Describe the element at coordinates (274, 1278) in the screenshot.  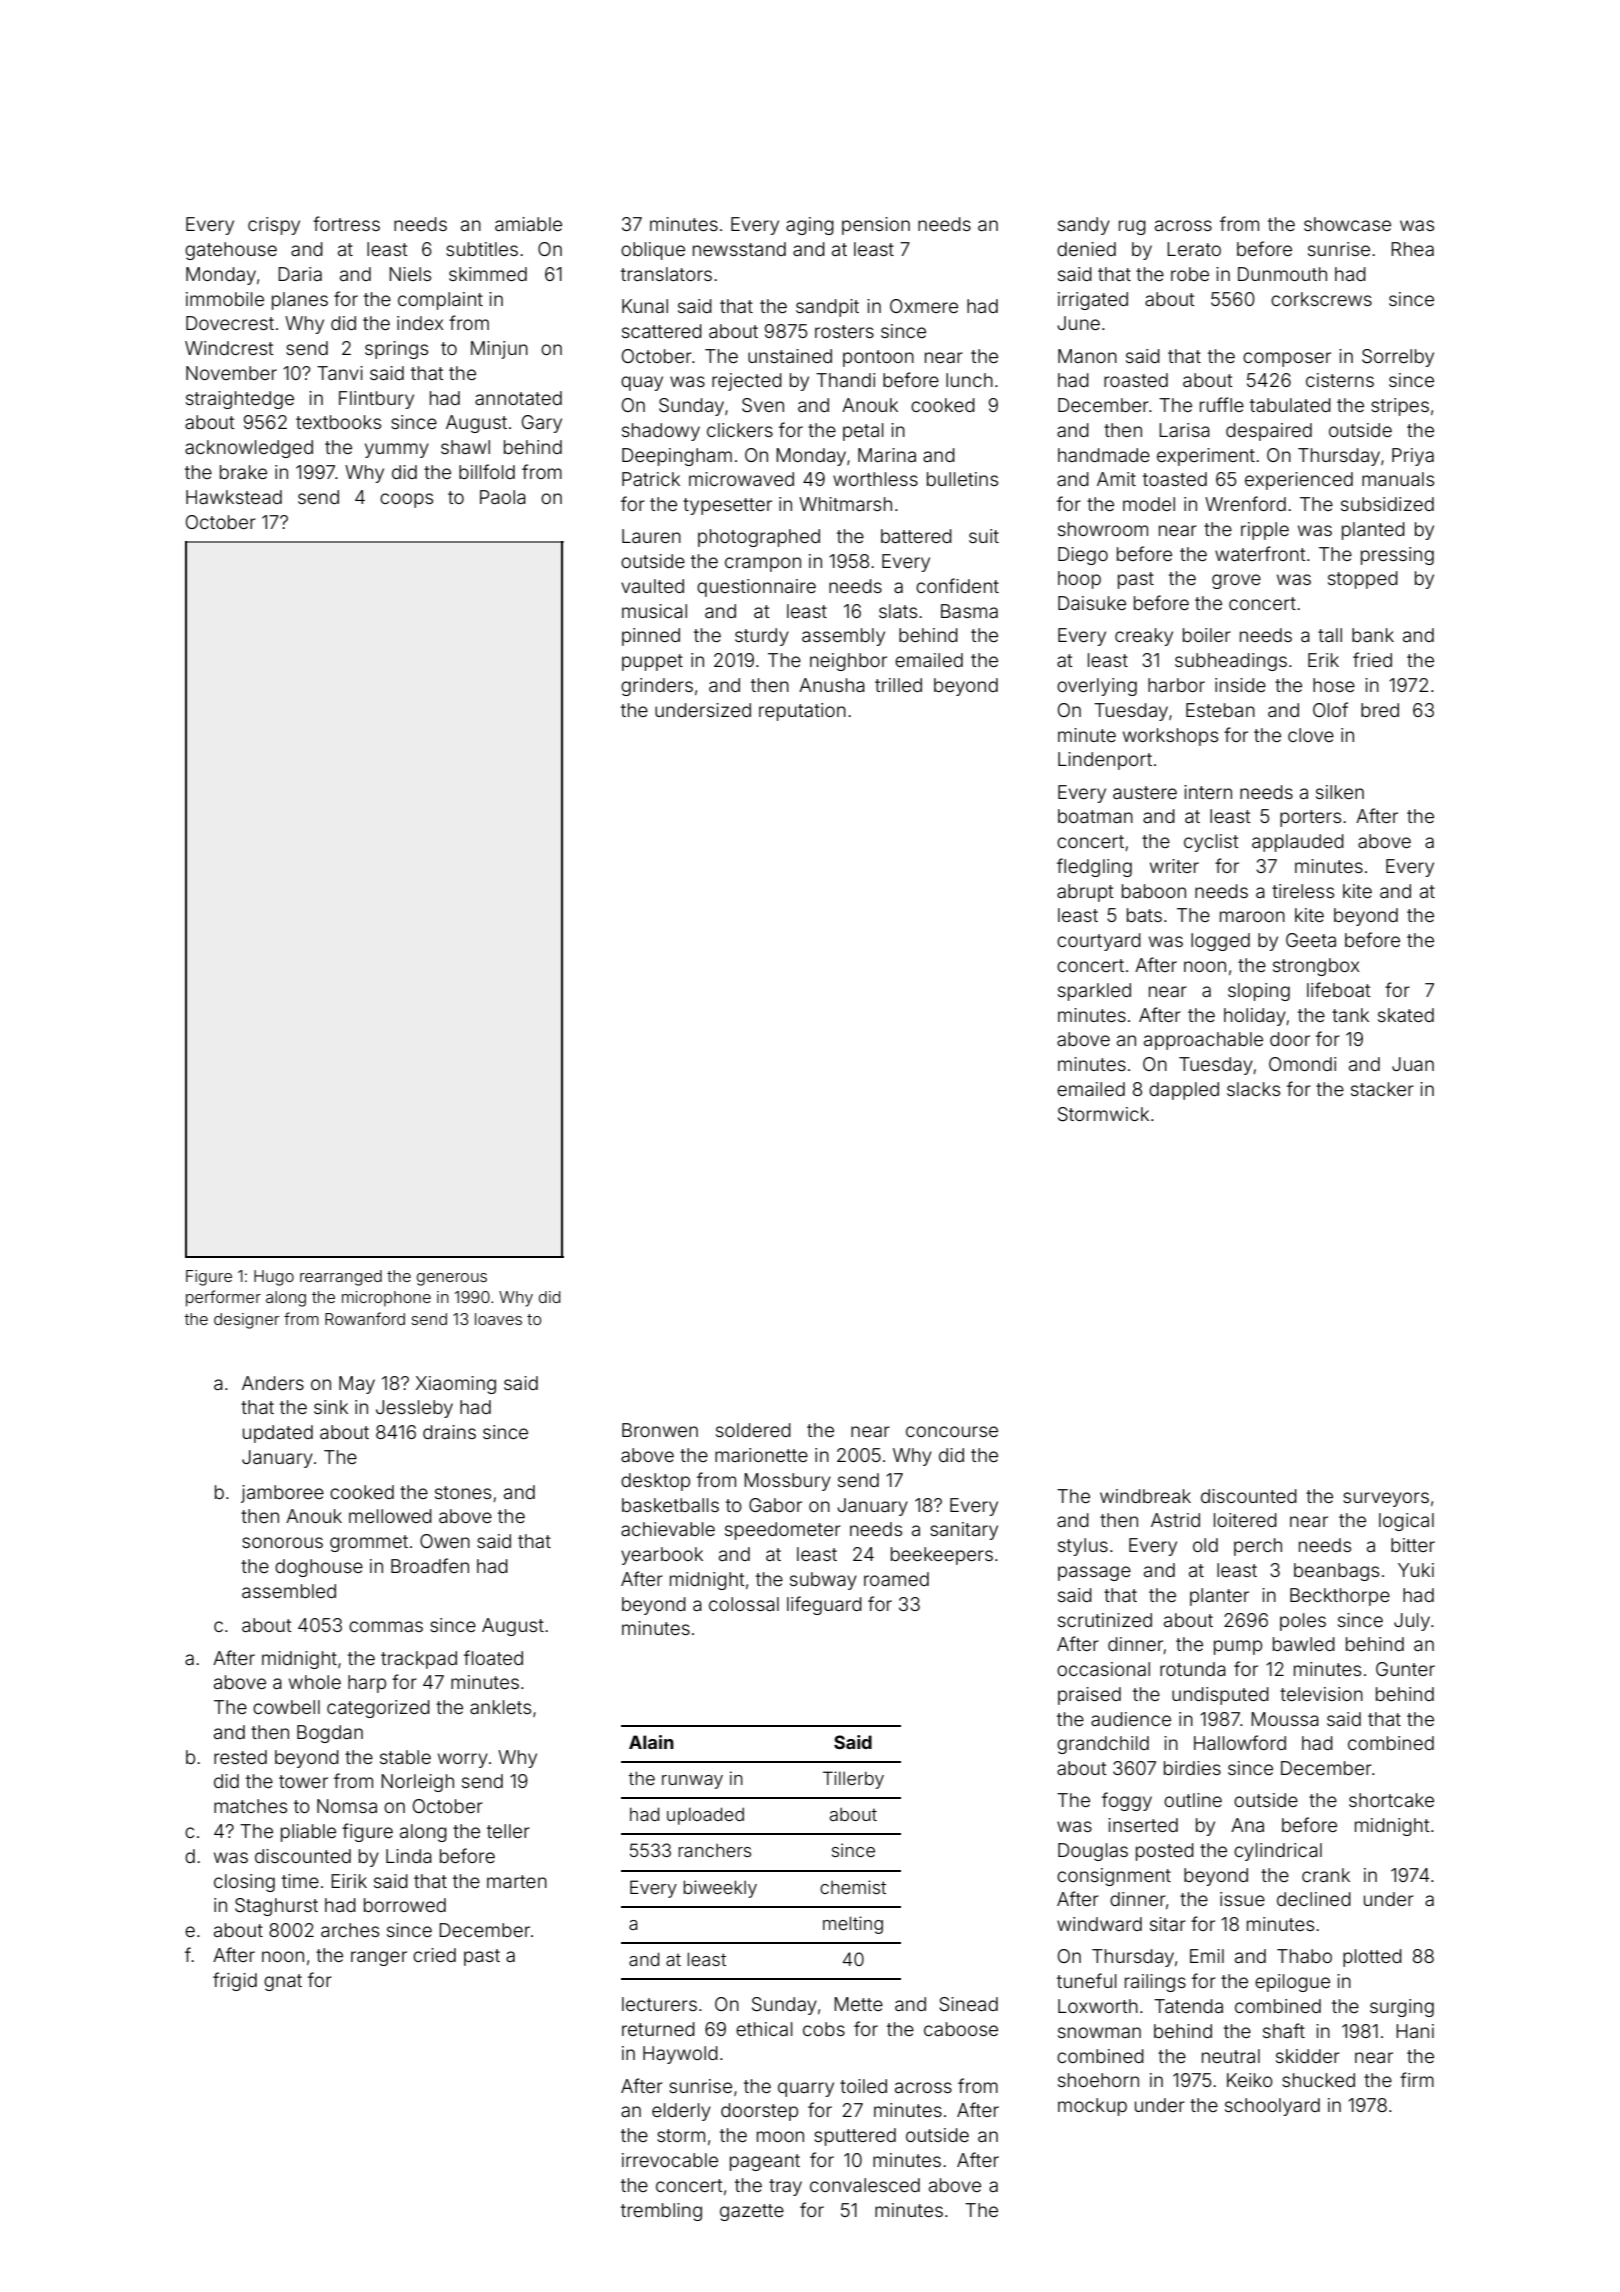
I see `Hugo` at that location.
